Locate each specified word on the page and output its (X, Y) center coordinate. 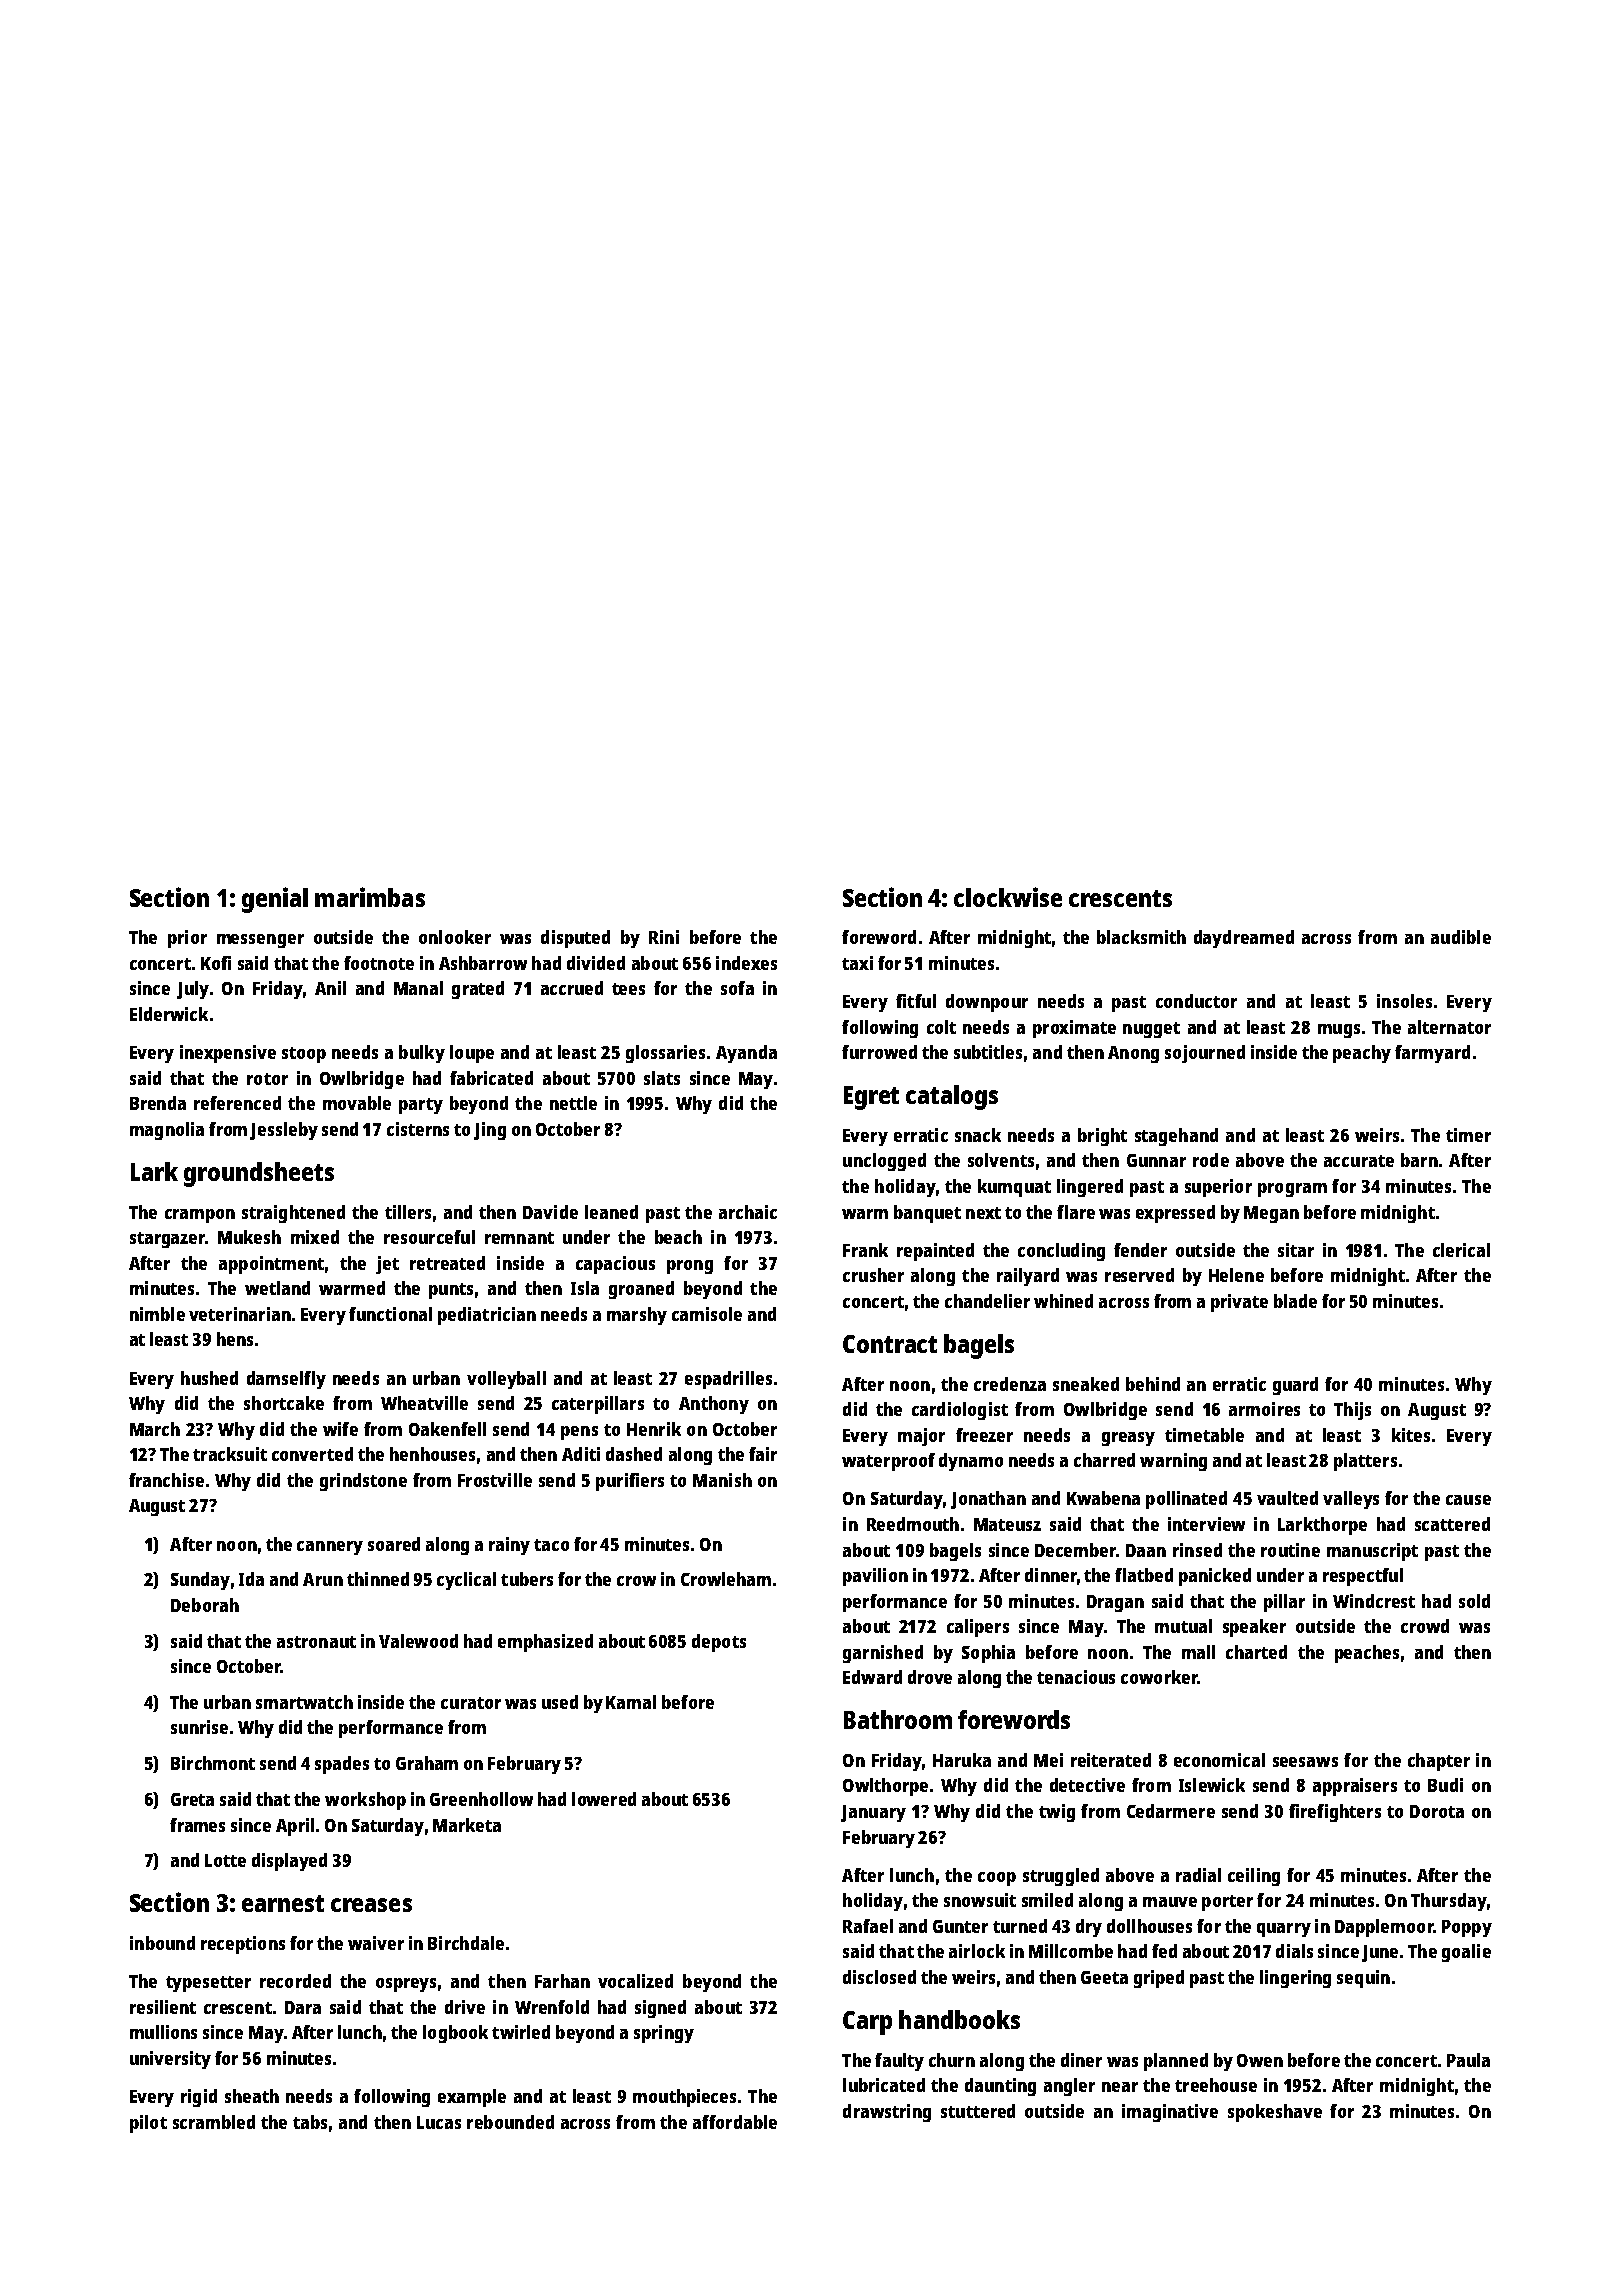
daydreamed (1244, 939)
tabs (310, 2122)
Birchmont (213, 1763)
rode (1211, 1160)
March (155, 1429)
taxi (857, 963)
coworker (1159, 1677)
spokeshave (1275, 2113)
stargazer (167, 1240)
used (560, 1702)
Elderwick (169, 1014)
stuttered (978, 2111)
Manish (722, 1480)
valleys (1351, 1500)
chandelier (987, 1301)
